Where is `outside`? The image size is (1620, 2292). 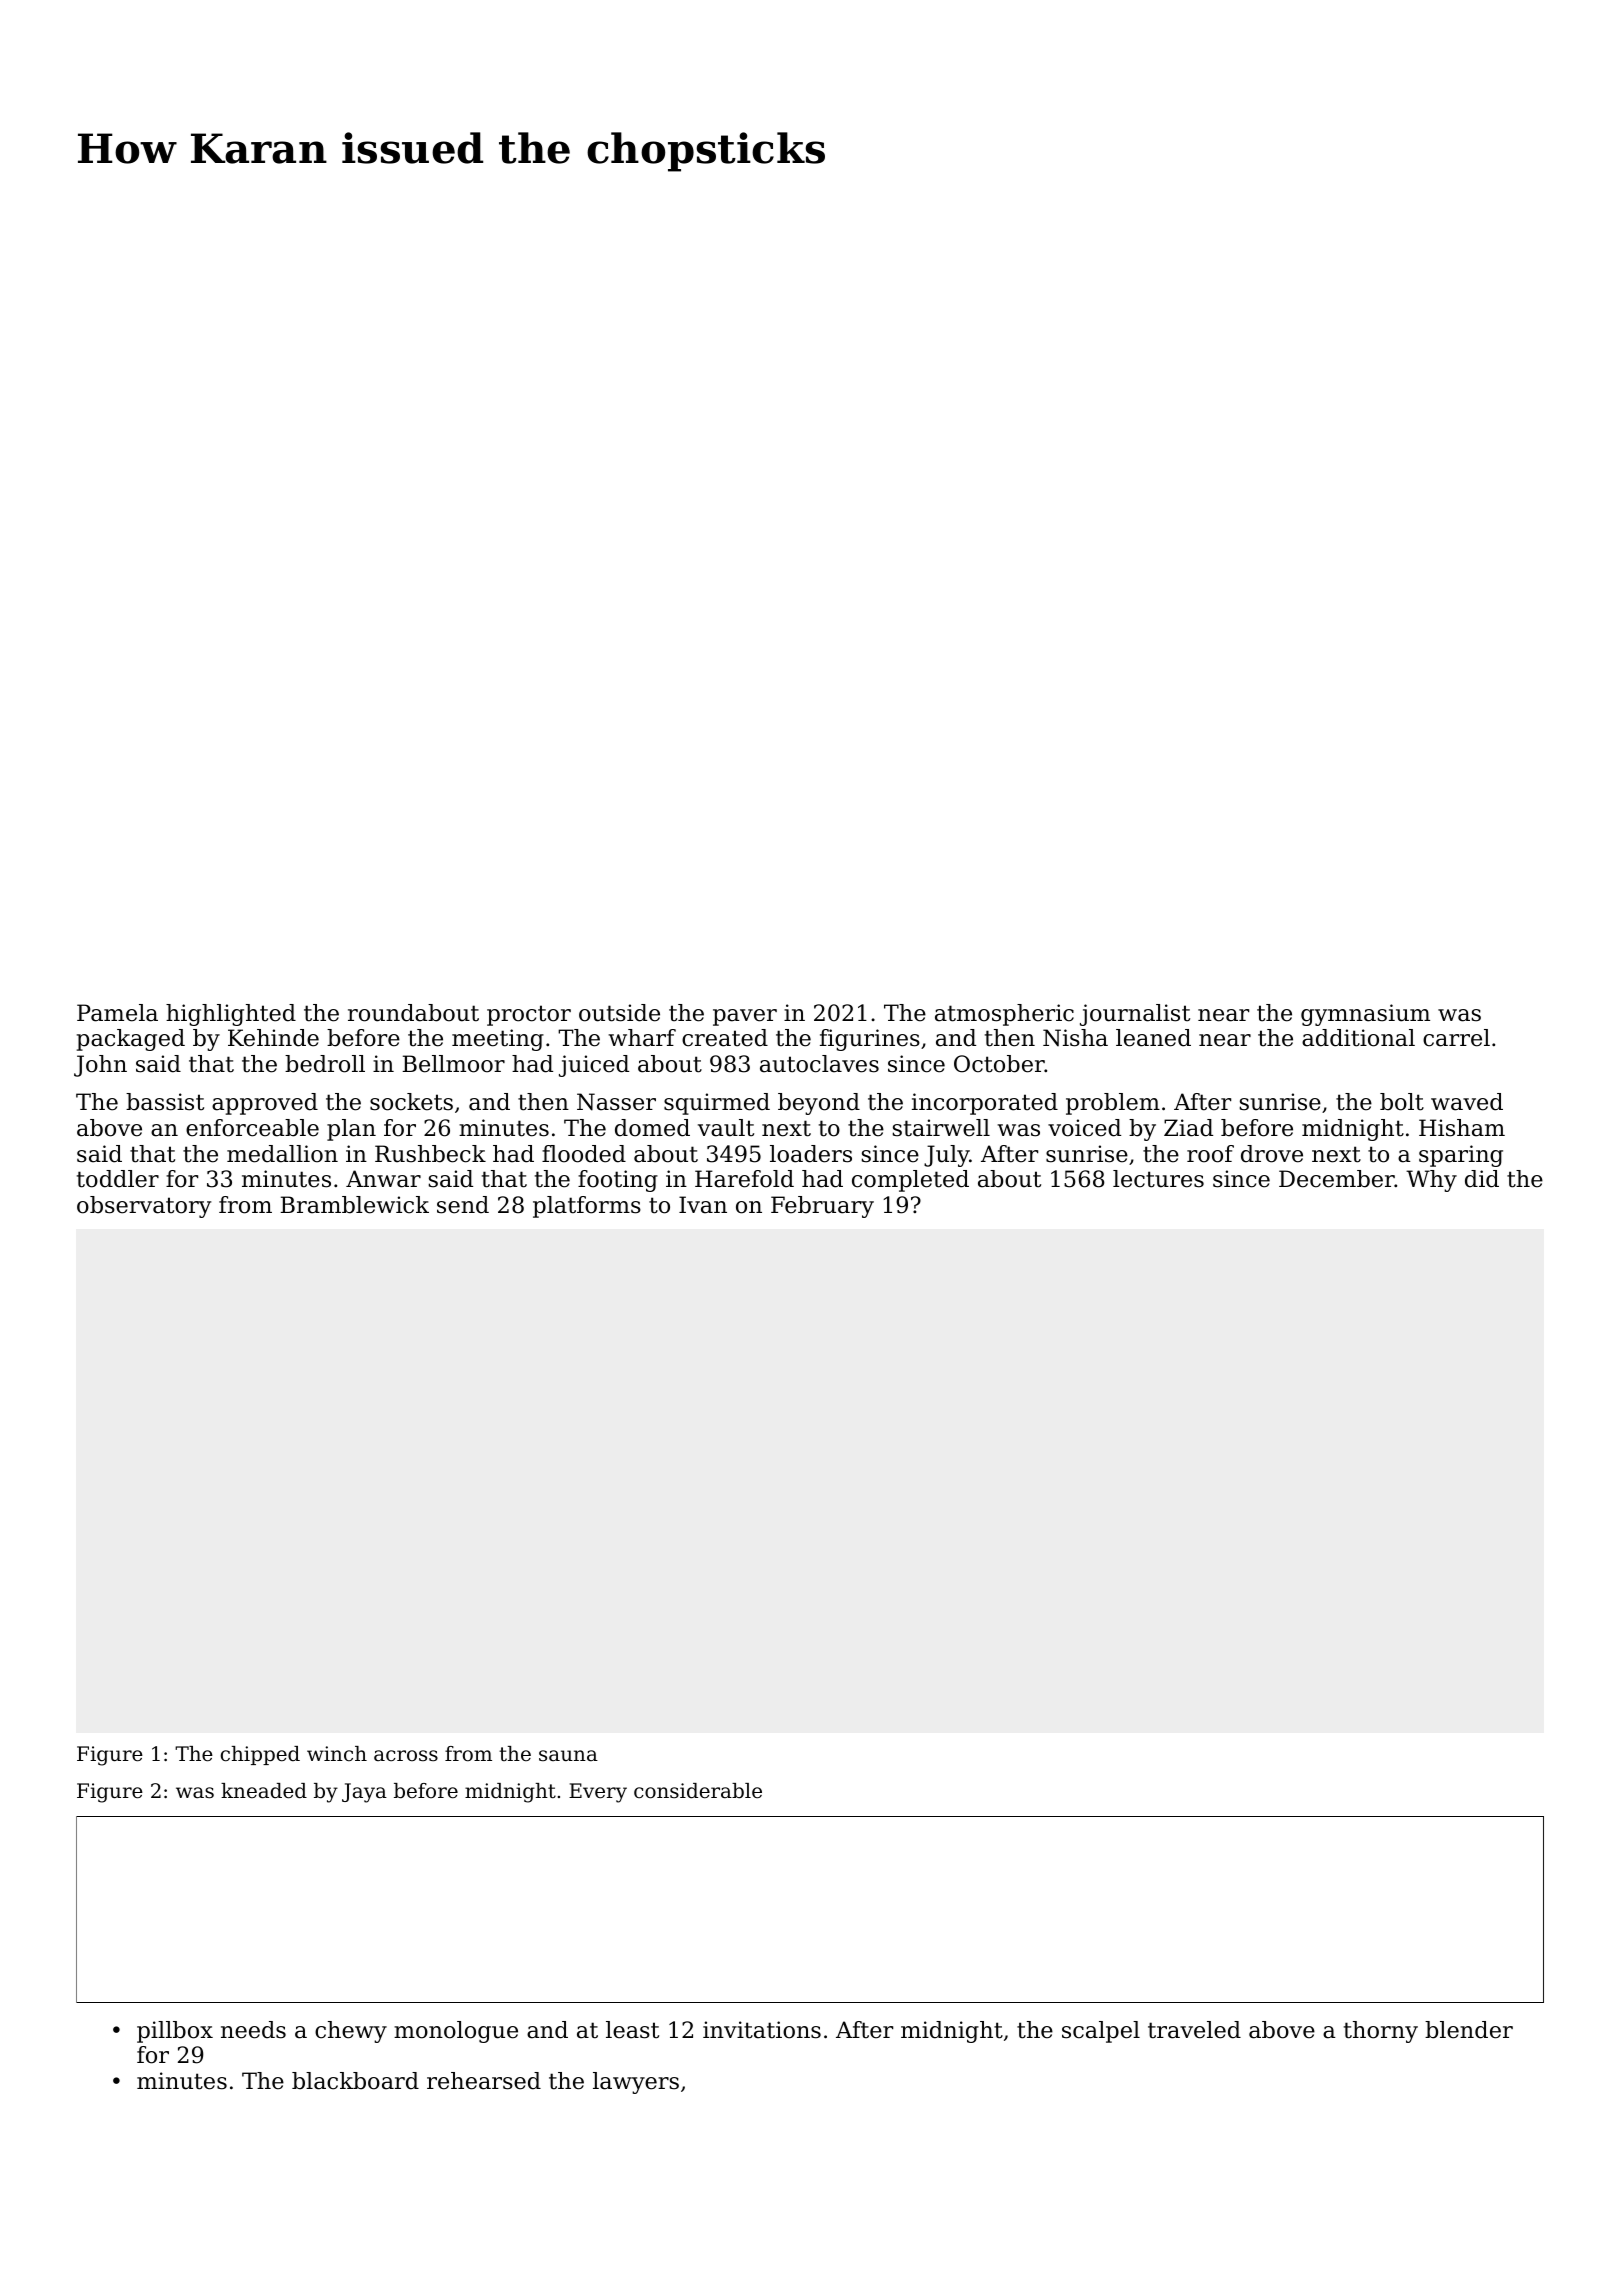 outside is located at coordinates (619, 1013).
